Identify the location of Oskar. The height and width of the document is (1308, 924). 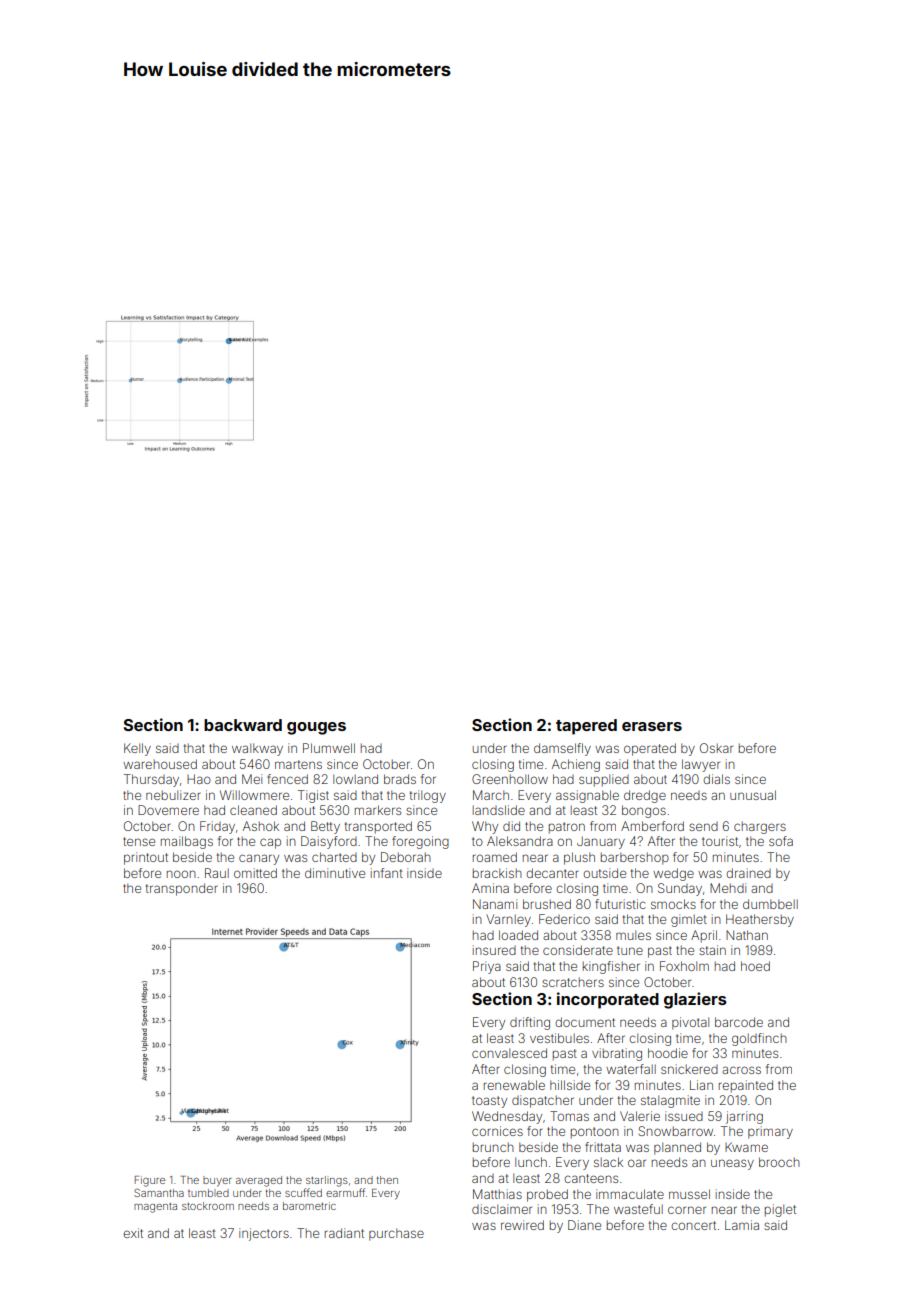
(716, 748).
